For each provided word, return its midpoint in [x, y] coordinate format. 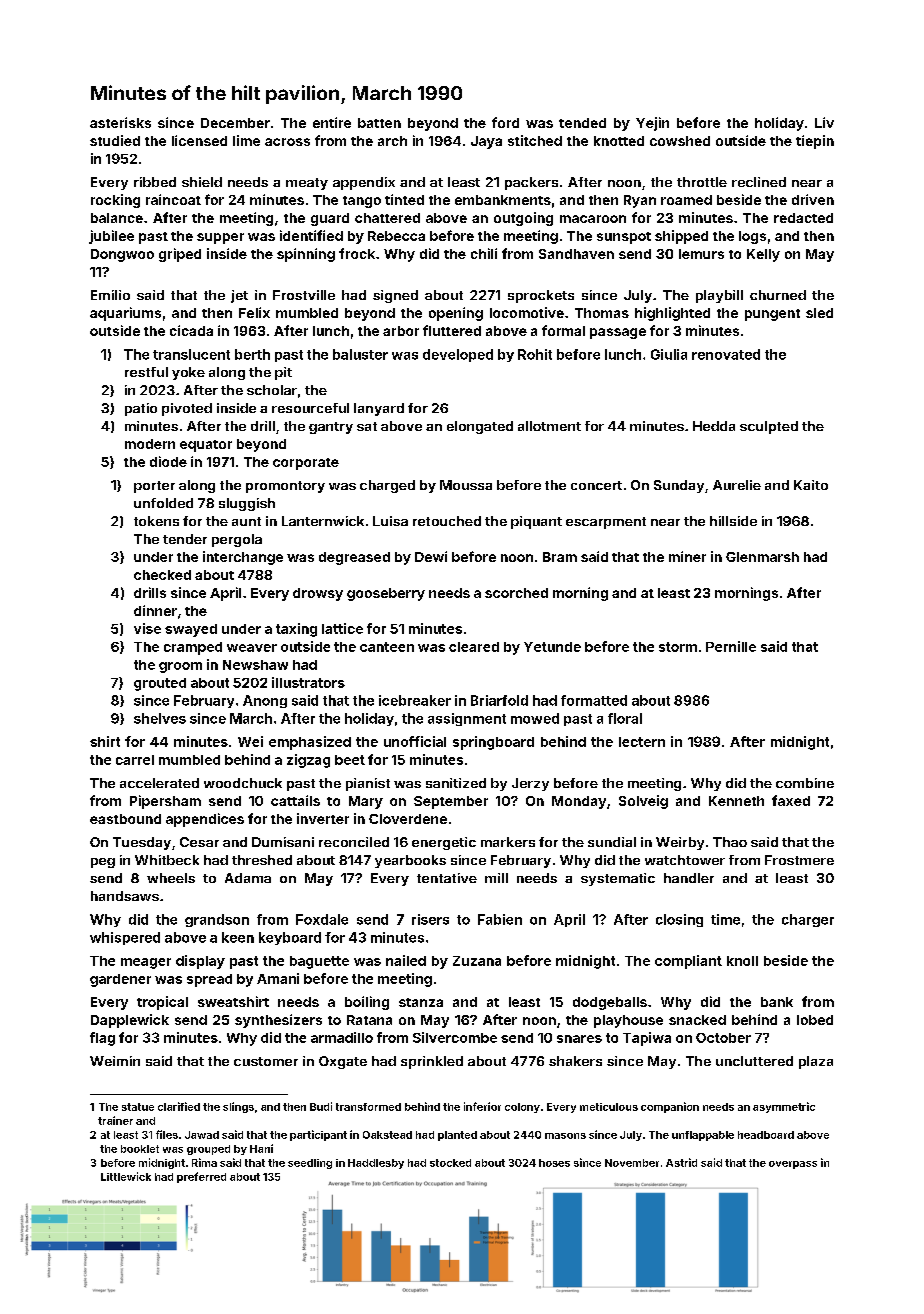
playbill [719, 296]
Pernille [731, 646]
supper [220, 238]
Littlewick [126, 1176]
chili [484, 253]
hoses [554, 1163]
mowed [535, 718]
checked [162, 575]
